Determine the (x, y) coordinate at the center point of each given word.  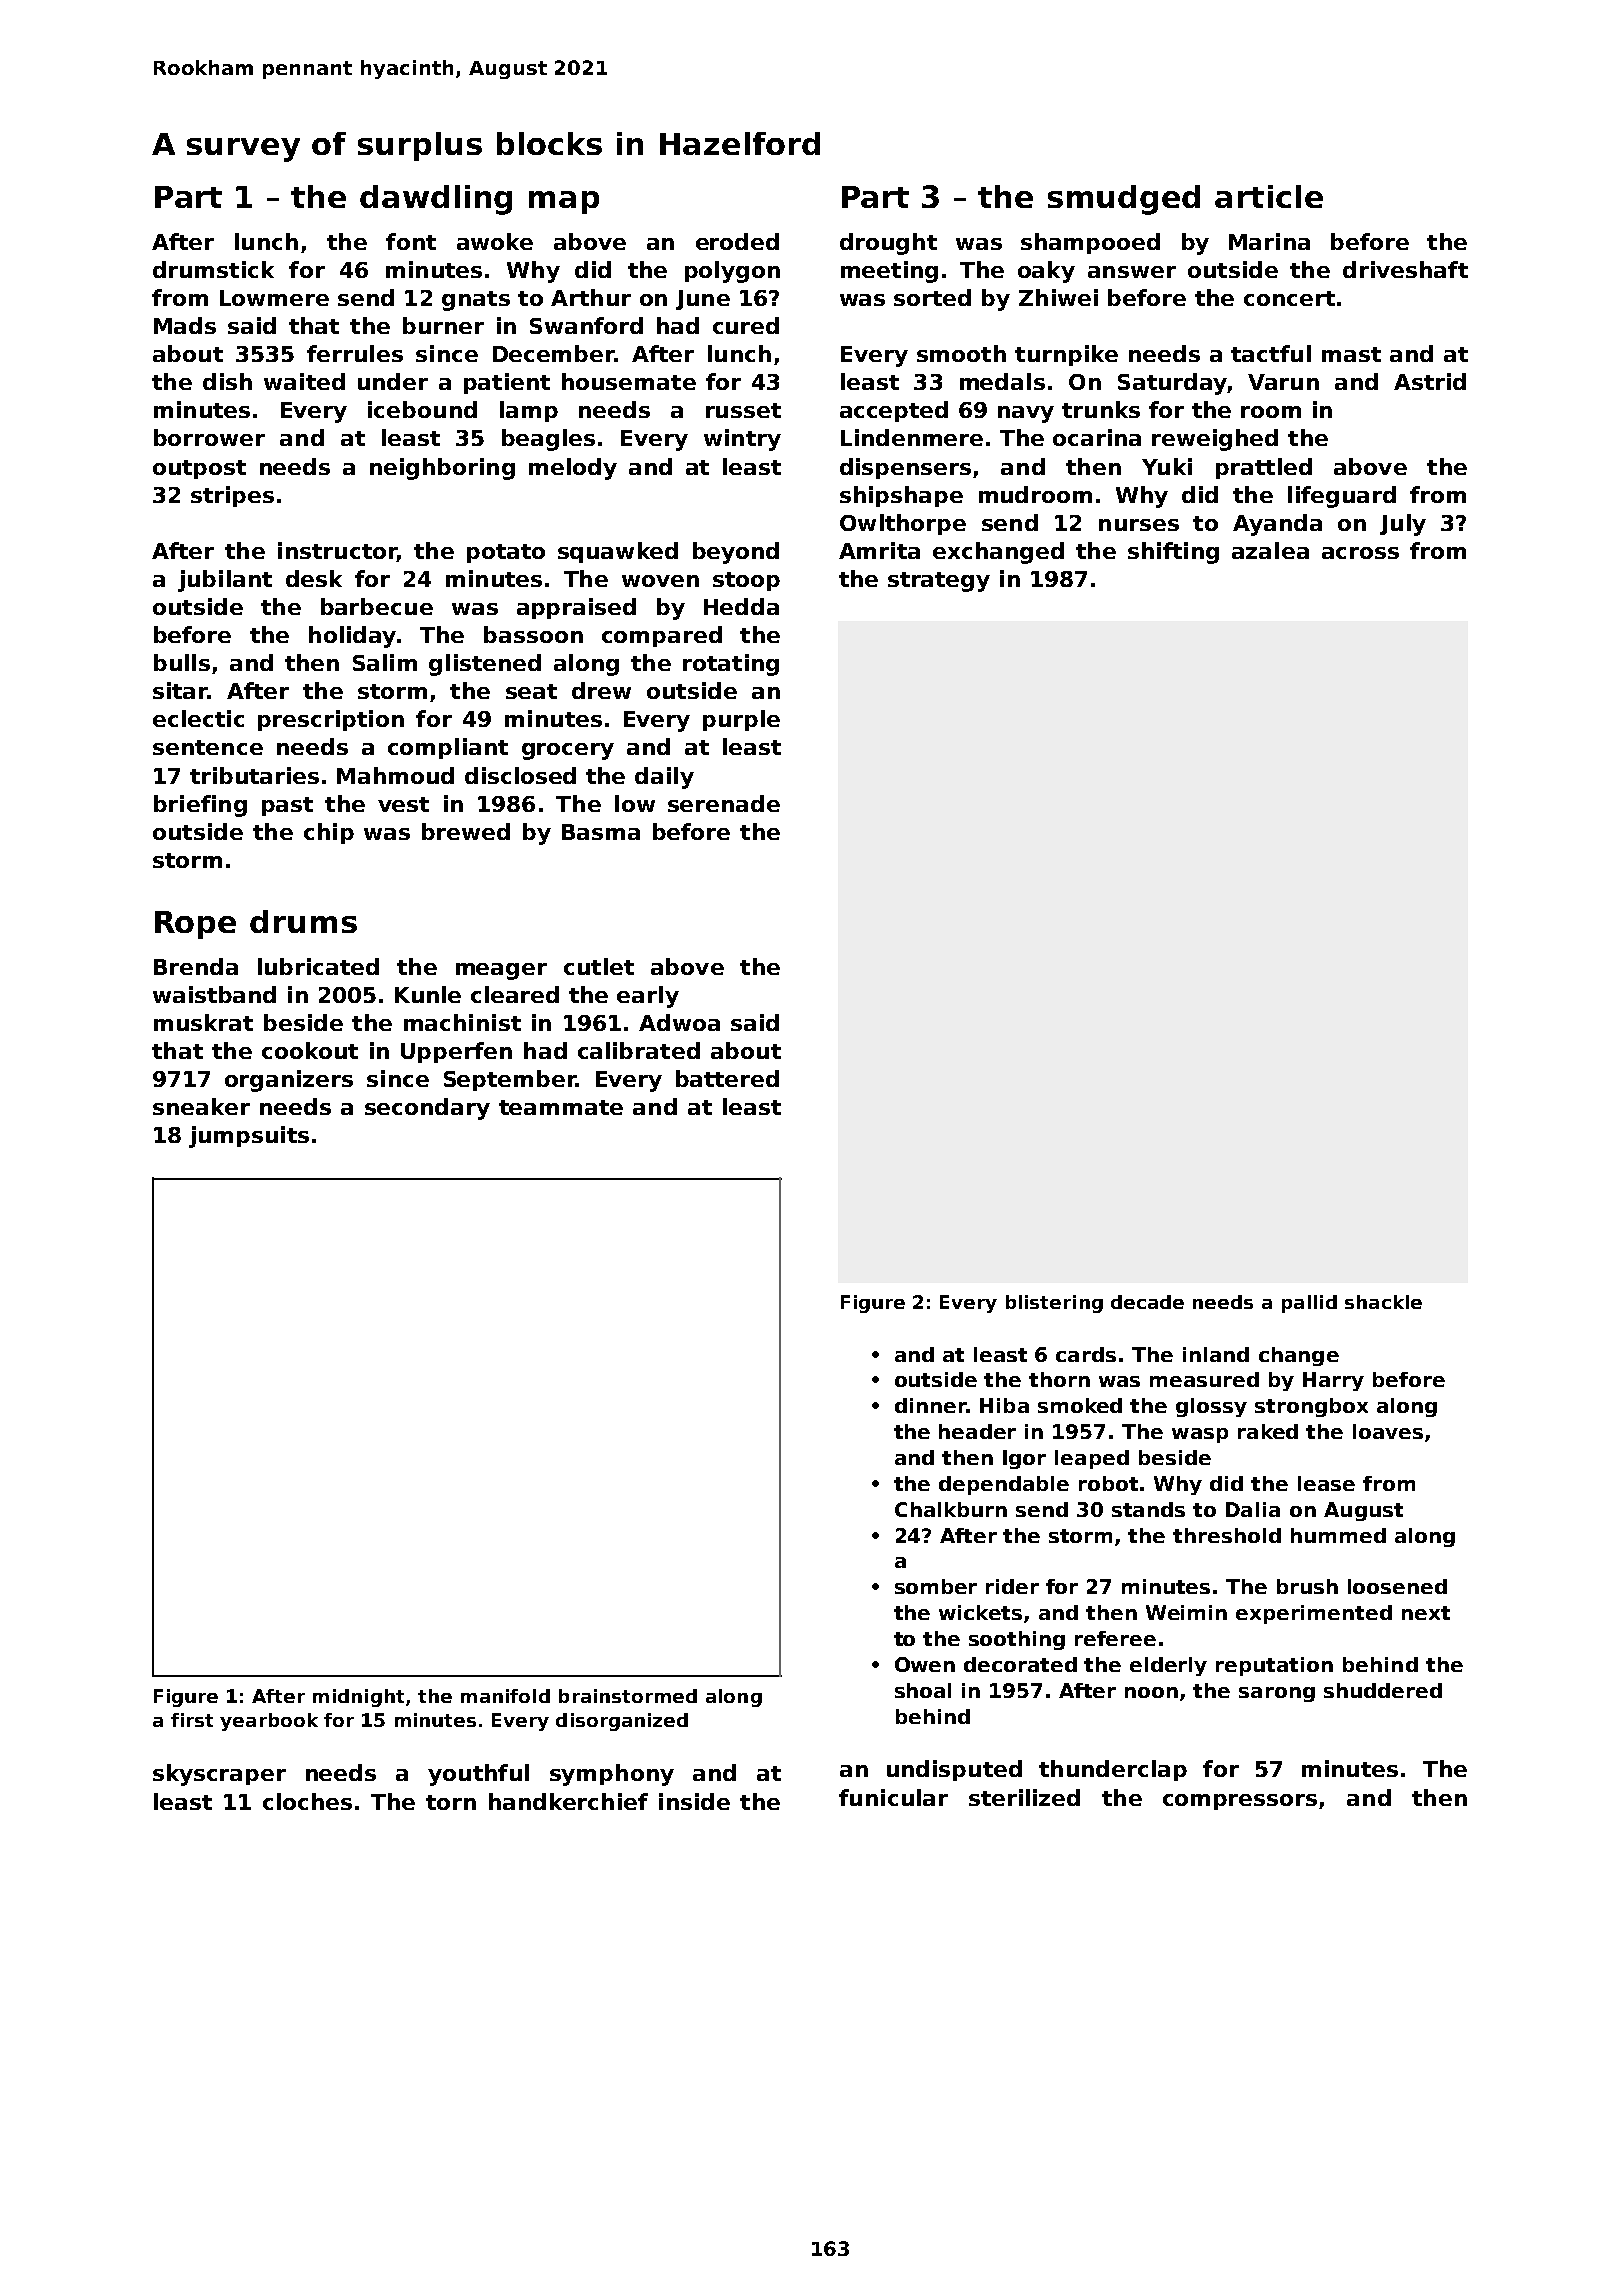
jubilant (225, 581)
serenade (724, 803)
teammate (561, 1107)
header (977, 1431)
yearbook (269, 1722)
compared (662, 636)
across (1360, 553)
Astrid (1430, 381)
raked (1268, 1431)
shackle (1383, 1302)
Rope (195, 925)
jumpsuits (249, 1137)
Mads (185, 325)
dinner (931, 1405)
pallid (1309, 1304)
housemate (629, 381)
